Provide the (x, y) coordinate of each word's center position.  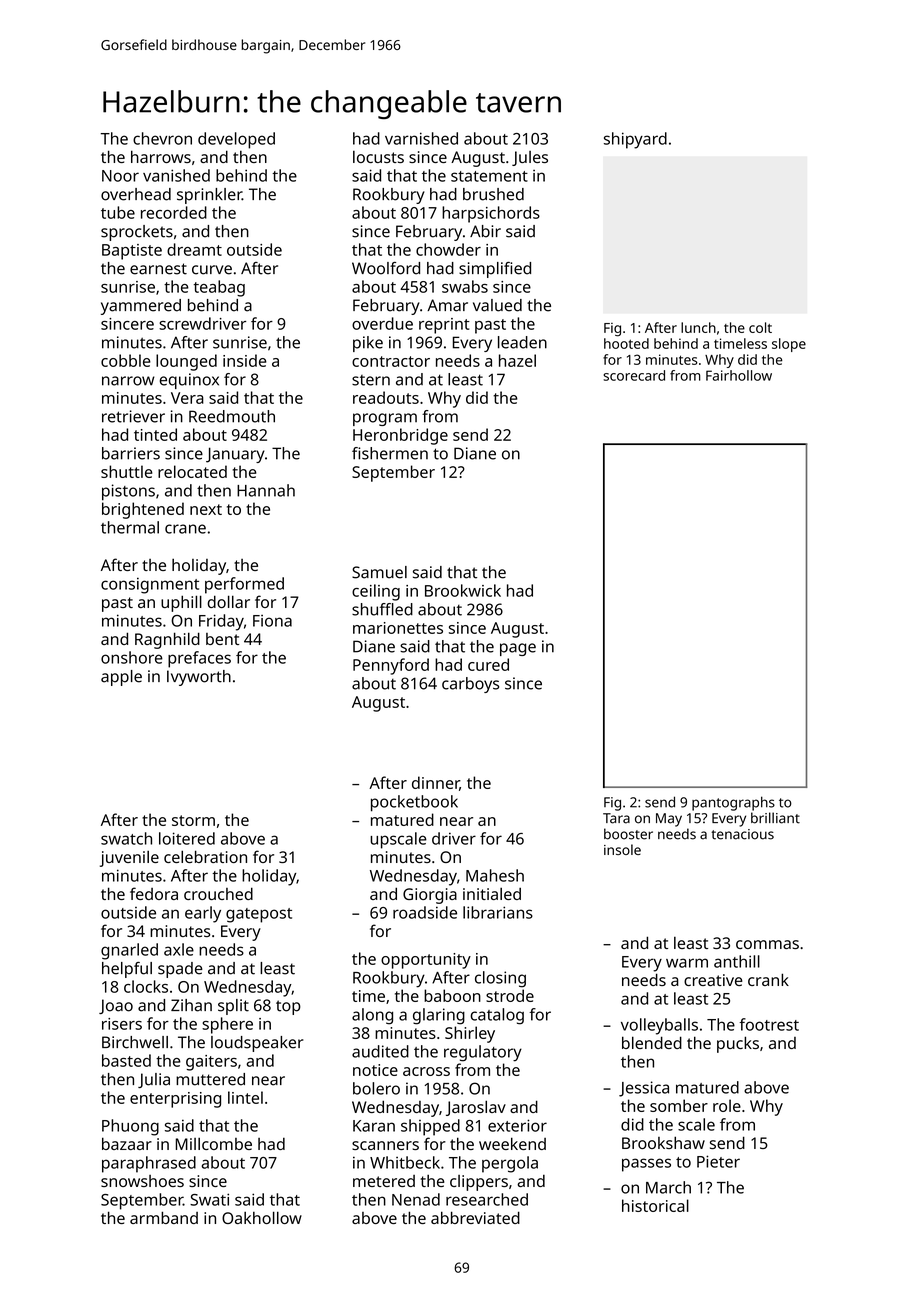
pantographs (733, 803)
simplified (495, 270)
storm (193, 820)
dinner (436, 783)
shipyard (635, 140)
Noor (120, 176)
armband (164, 1217)
